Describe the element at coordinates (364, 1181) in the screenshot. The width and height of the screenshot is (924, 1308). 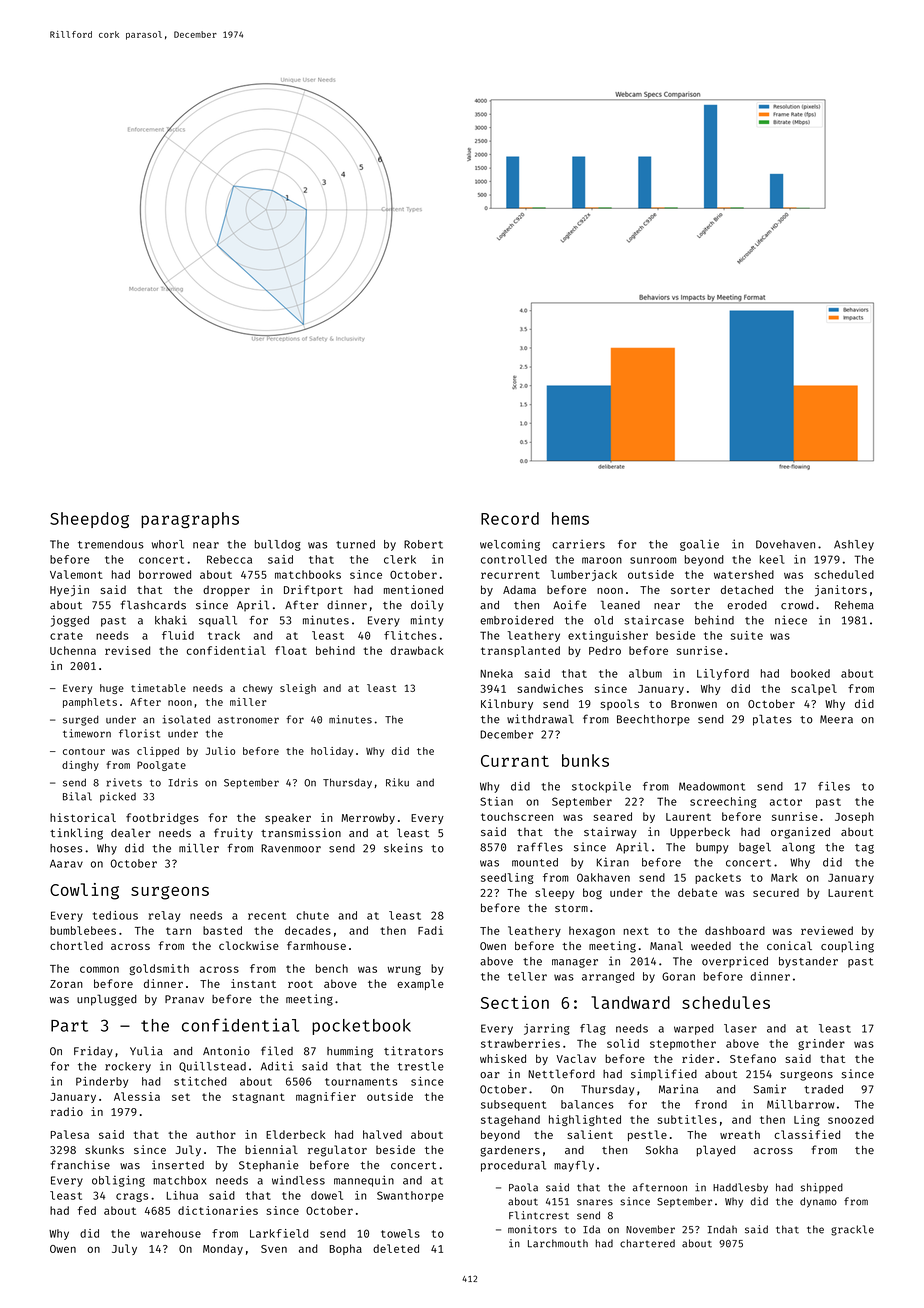
I see `mannequin` at that location.
